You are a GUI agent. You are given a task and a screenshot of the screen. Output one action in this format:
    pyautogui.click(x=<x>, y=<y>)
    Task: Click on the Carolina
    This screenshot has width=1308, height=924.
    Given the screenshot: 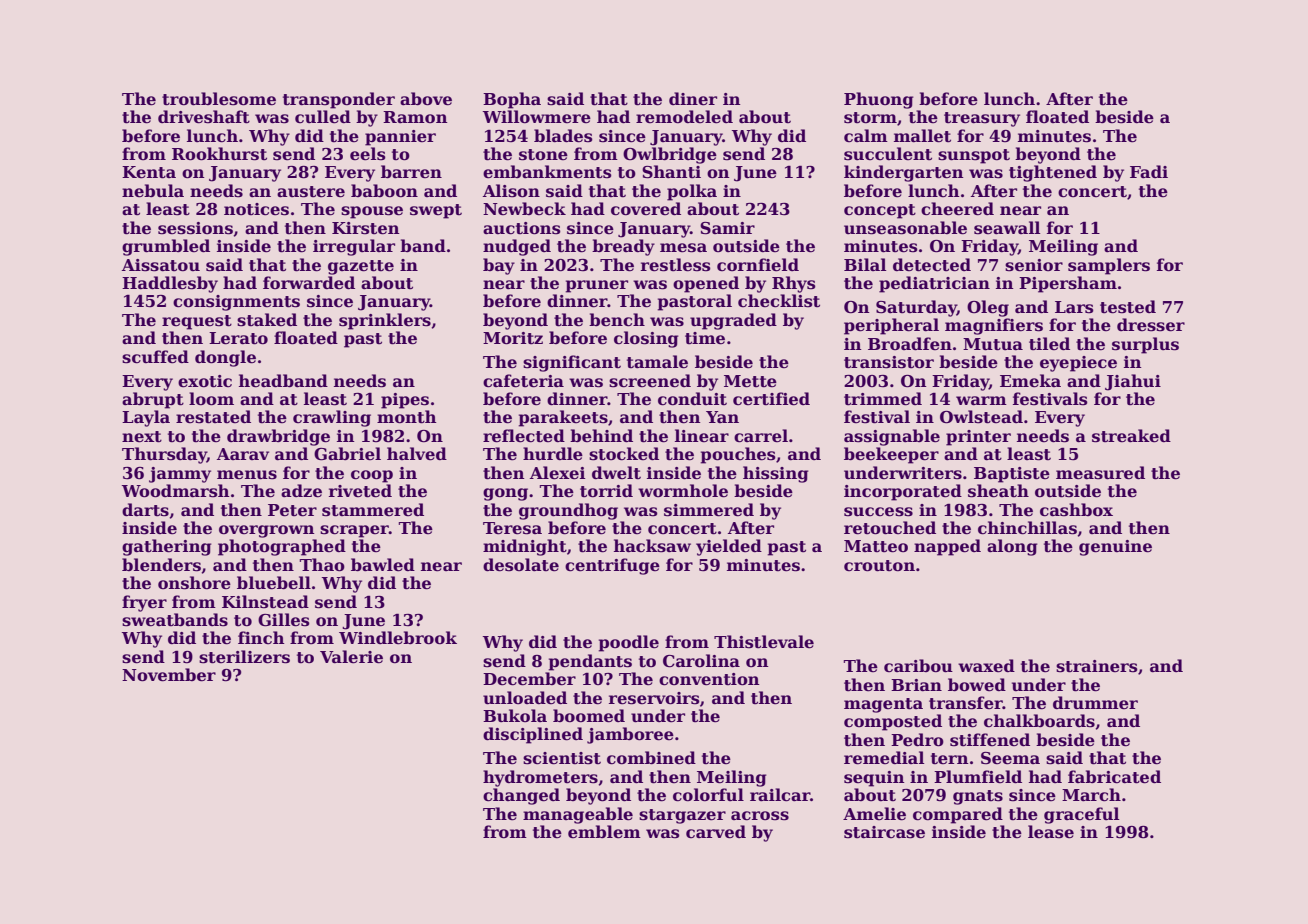 What is the action you would take?
    pyautogui.click(x=701, y=661)
